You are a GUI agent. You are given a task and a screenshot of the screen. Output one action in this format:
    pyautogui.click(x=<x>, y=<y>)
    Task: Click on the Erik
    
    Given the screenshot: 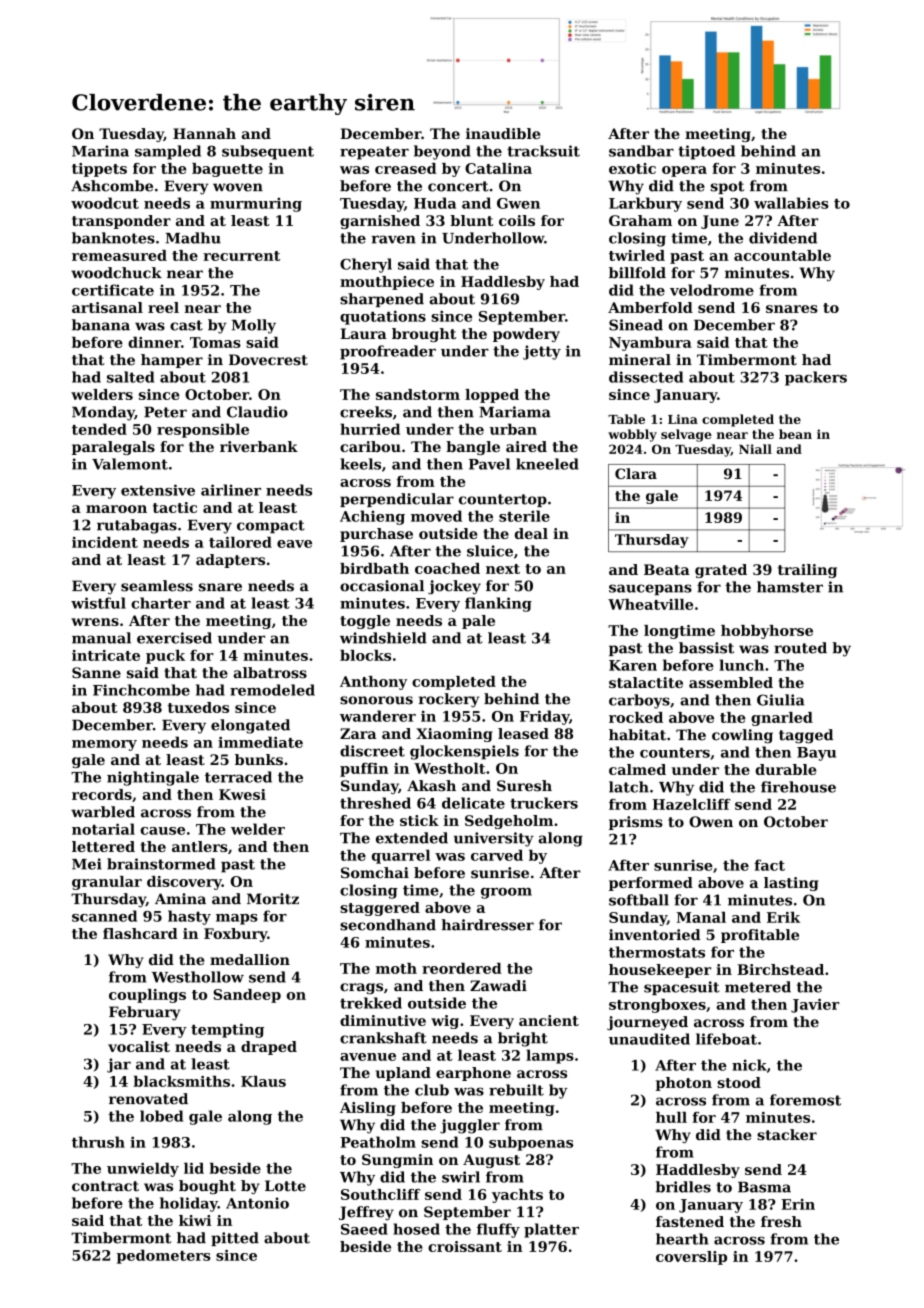 What is the action you would take?
    pyautogui.click(x=783, y=917)
